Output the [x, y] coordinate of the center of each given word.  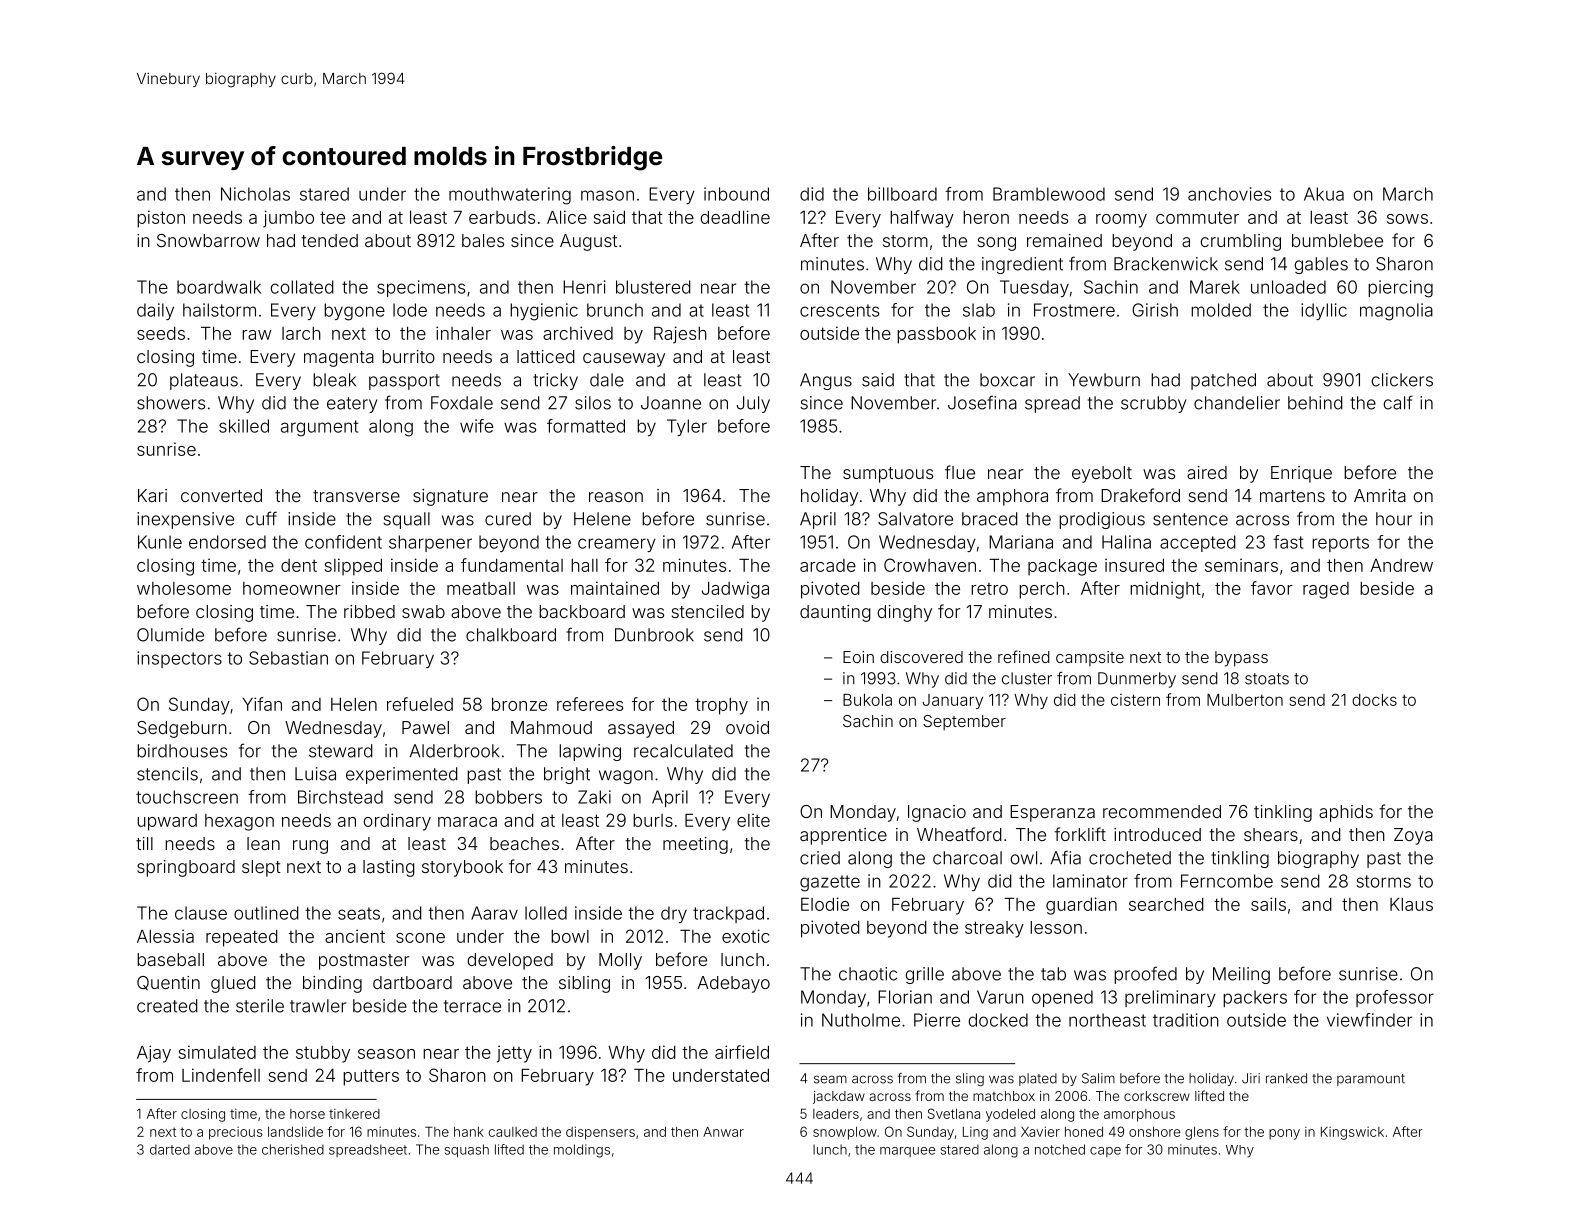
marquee [907, 1152]
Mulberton [1245, 700]
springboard [186, 868]
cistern [1135, 700]
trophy [721, 706]
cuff [261, 518]
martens [1292, 496]
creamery [617, 545]
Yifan [262, 704]
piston [161, 219]
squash [467, 1151]
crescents [839, 310]
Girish [1155, 310]
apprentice [843, 836]
